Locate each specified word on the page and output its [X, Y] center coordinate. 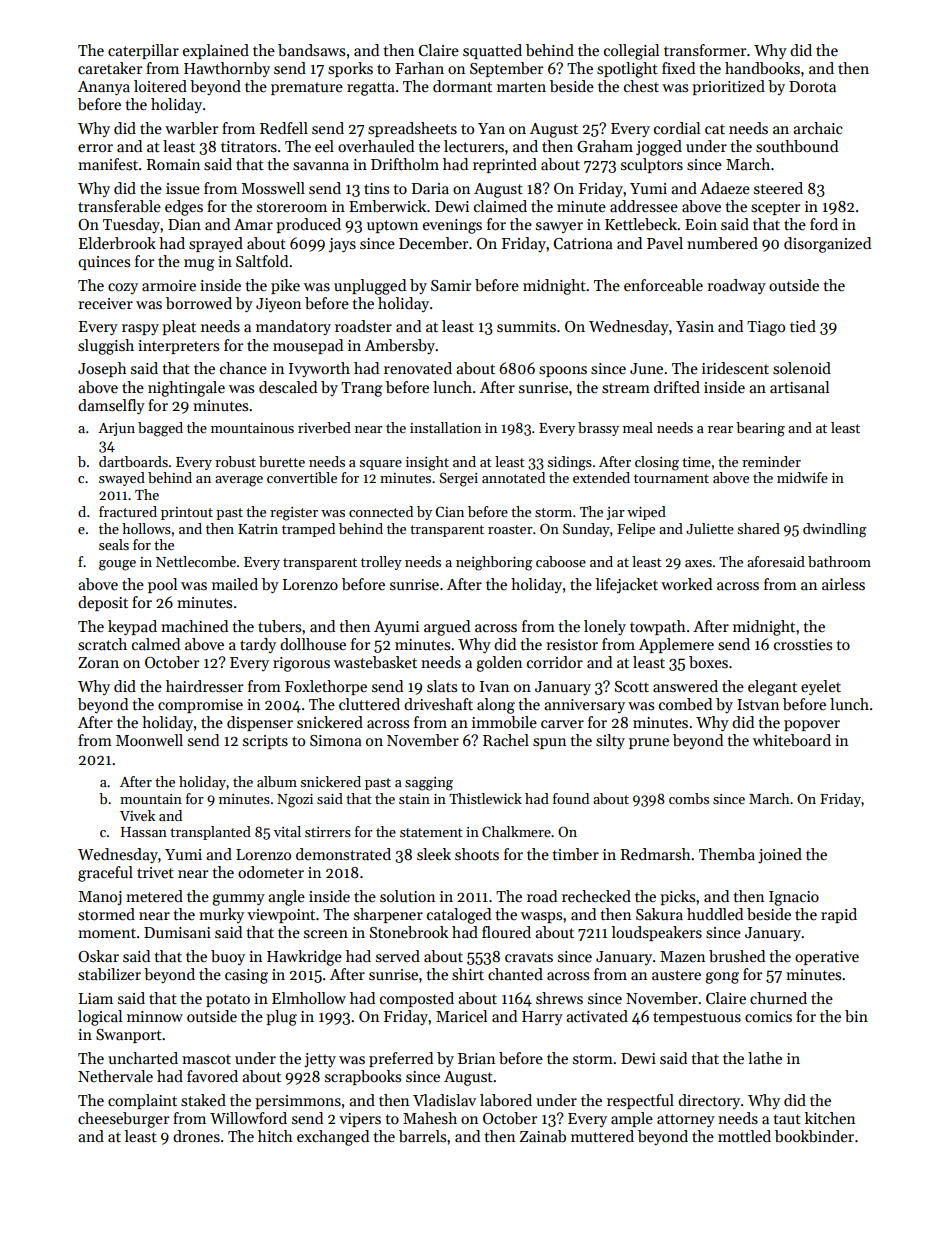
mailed [235, 584]
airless [843, 584]
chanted [515, 974]
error [95, 148]
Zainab [543, 1136]
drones [196, 1136]
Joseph [102, 369]
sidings [570, 463]
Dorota [812, 86]
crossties [803, 644]
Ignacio [794, 898]
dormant [462, 86]
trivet [155, 872]
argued [447, 628]
